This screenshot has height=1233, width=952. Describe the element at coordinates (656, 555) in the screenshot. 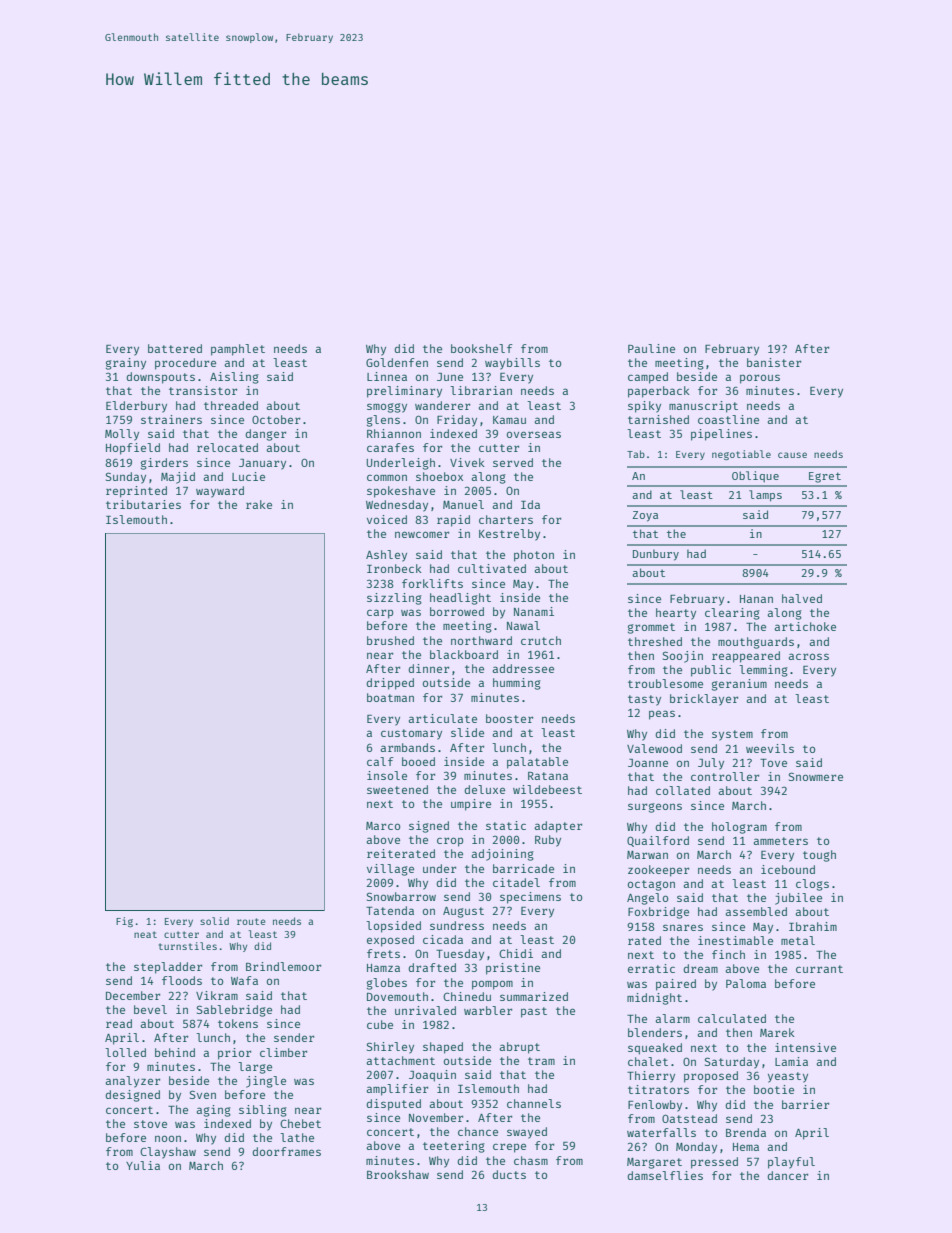

I see `Dunbury` at that location.
